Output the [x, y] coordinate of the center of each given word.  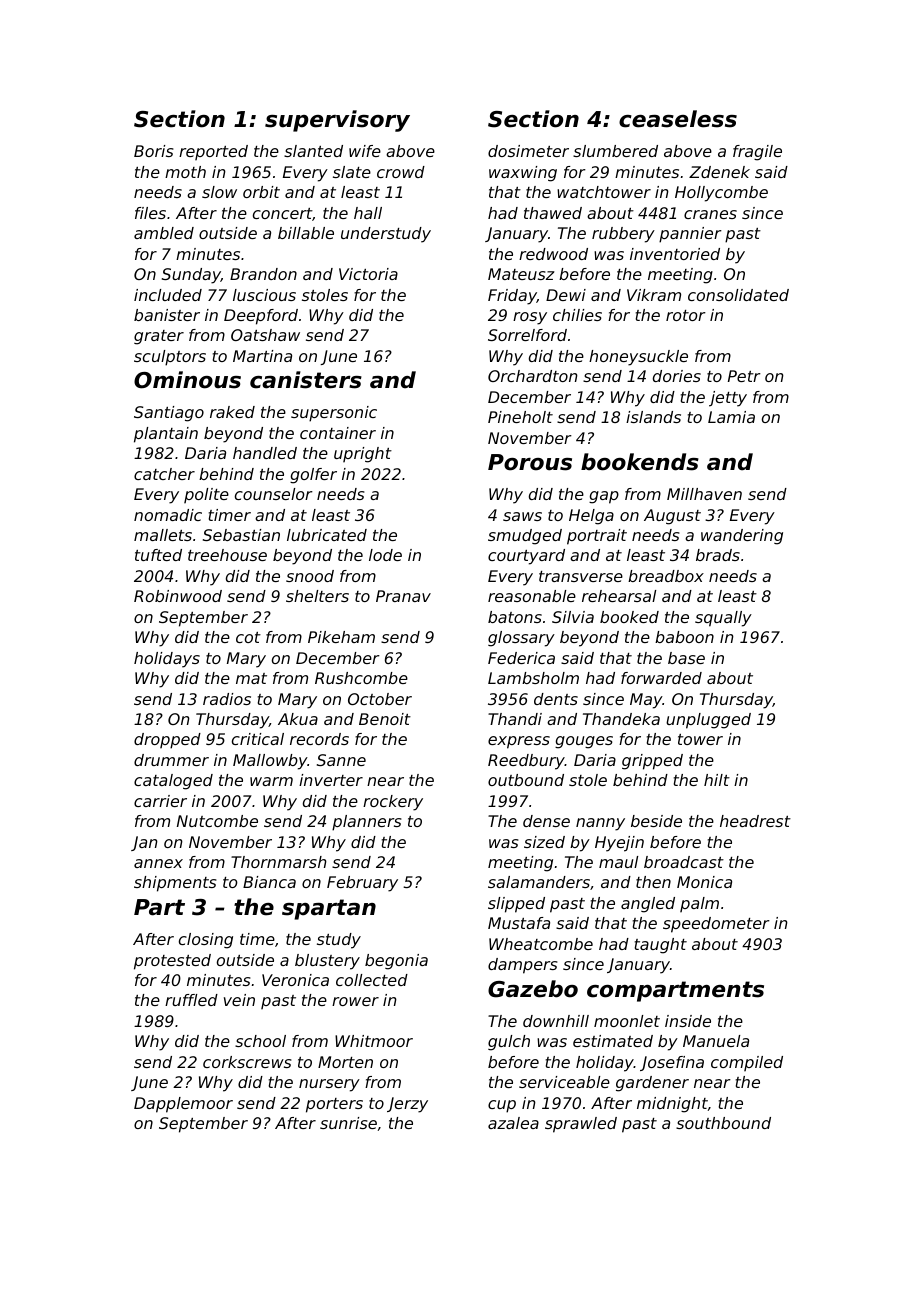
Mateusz [521, 274]
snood [310, 576]
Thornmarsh [279, 862]
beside [656, 821]
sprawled [581, 1125]
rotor [686, 315]
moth [185, 172]
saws [522, 516]
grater [159, 337]
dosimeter [528, 151]
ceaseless [678, 119]
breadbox [666, 576]
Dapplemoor [183, 1105]
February [362, 884]
